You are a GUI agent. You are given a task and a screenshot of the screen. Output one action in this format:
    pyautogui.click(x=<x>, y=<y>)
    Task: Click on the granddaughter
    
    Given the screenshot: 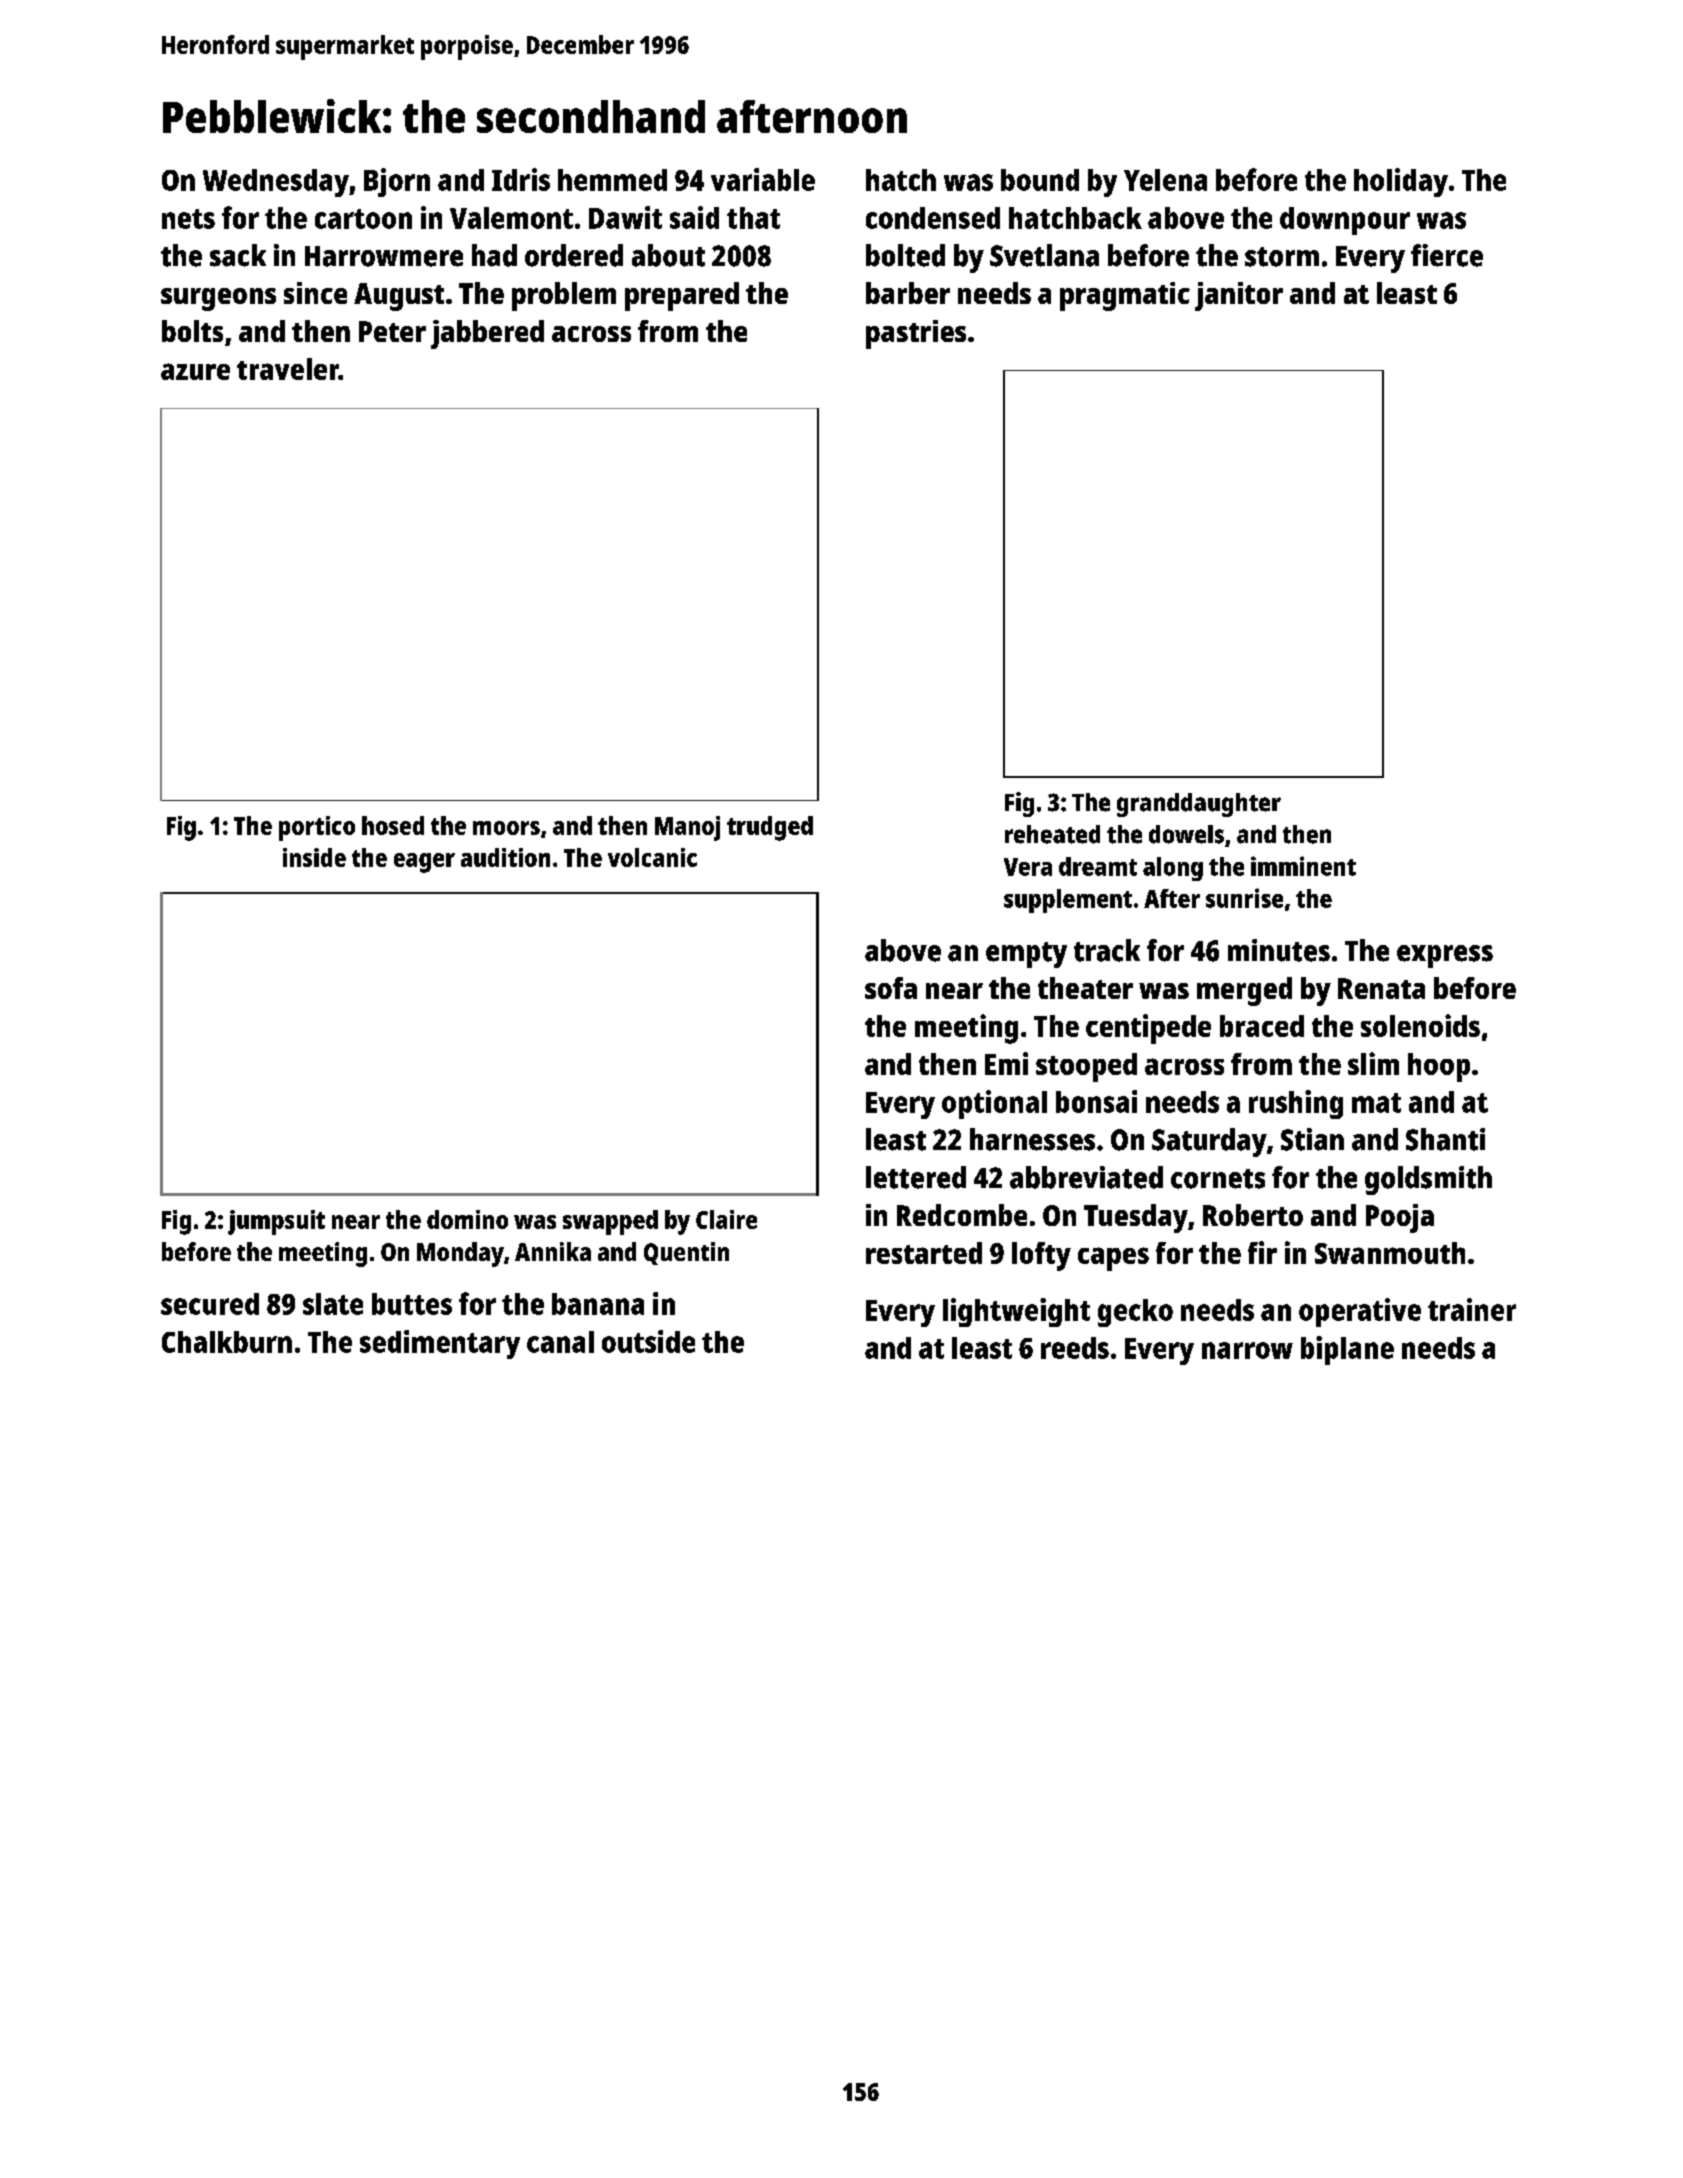 What is the action you would take?
    pyautogui.click(x=1199, y=805)
